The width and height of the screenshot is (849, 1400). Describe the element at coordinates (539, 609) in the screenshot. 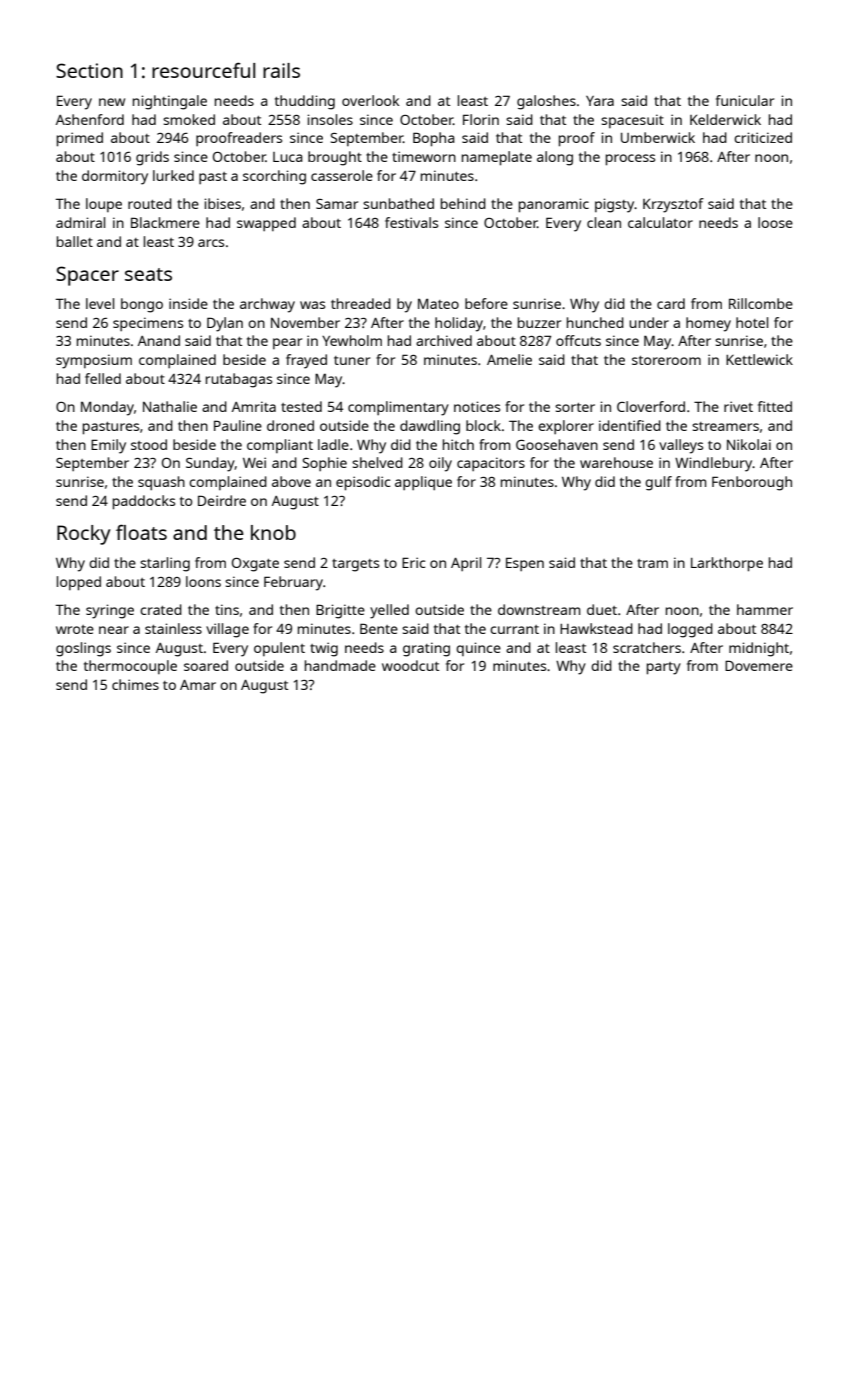

I see `downstream` at that location.
